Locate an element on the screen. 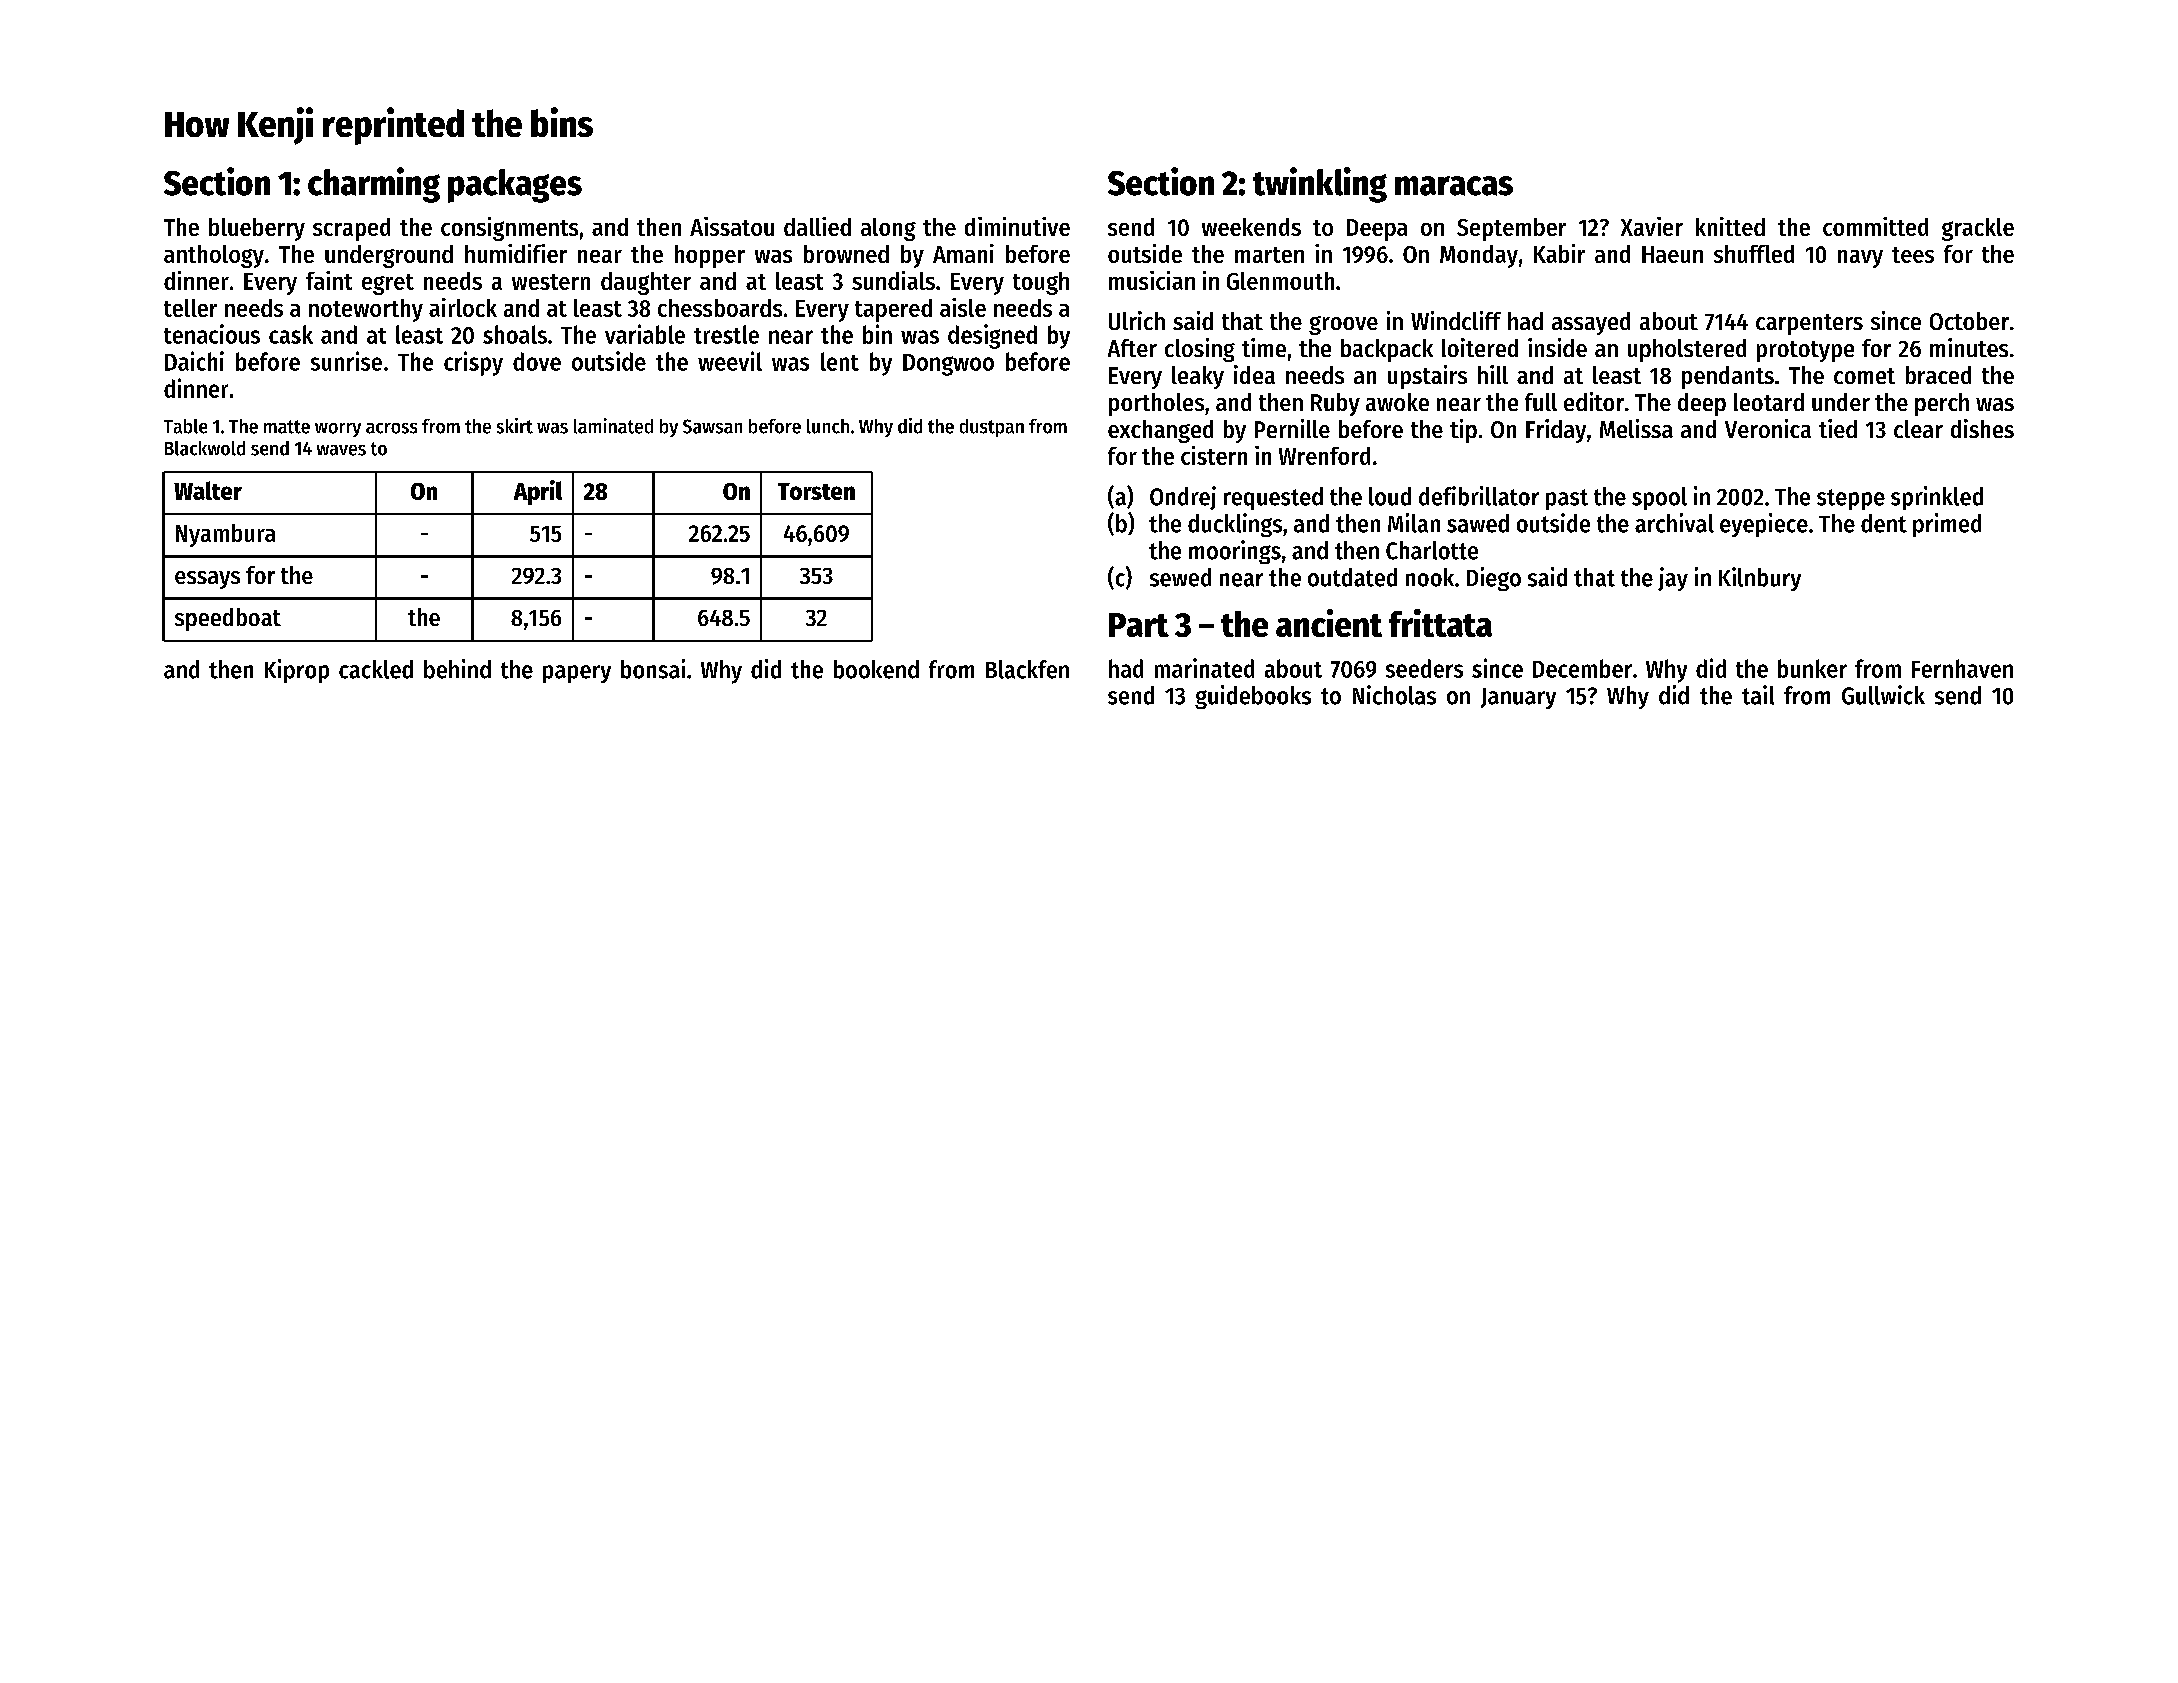 This screenshot has width=2178, height=1683. tail is located at coordinates (1758, 695).
